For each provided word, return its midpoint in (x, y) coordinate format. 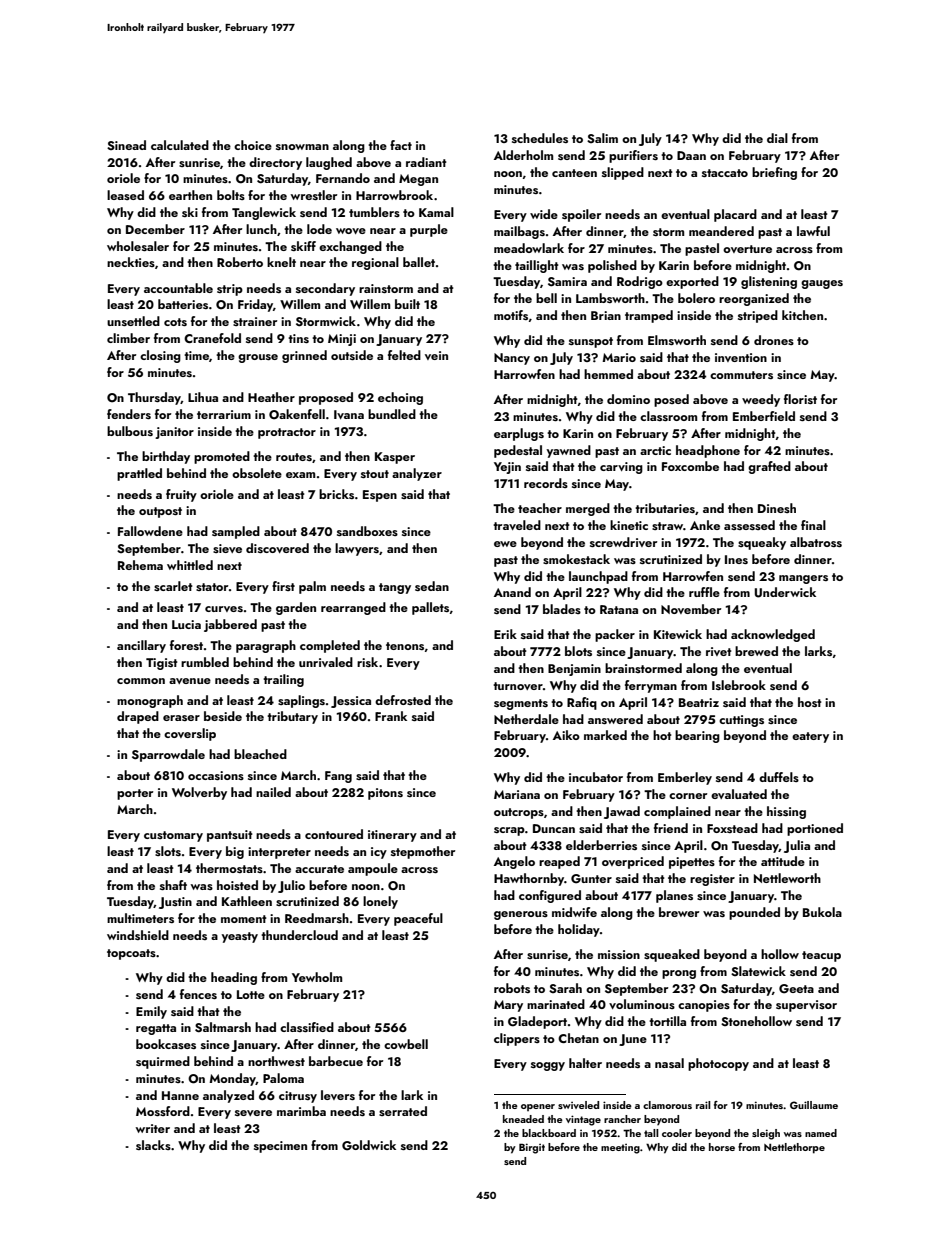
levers (338, 1095)
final (813, 525)
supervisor (806, 1006)
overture (747, 249)
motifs (511, 315)
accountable (178, 288)
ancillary (141, 646)
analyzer (417, 474)
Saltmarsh (223, 1027)
